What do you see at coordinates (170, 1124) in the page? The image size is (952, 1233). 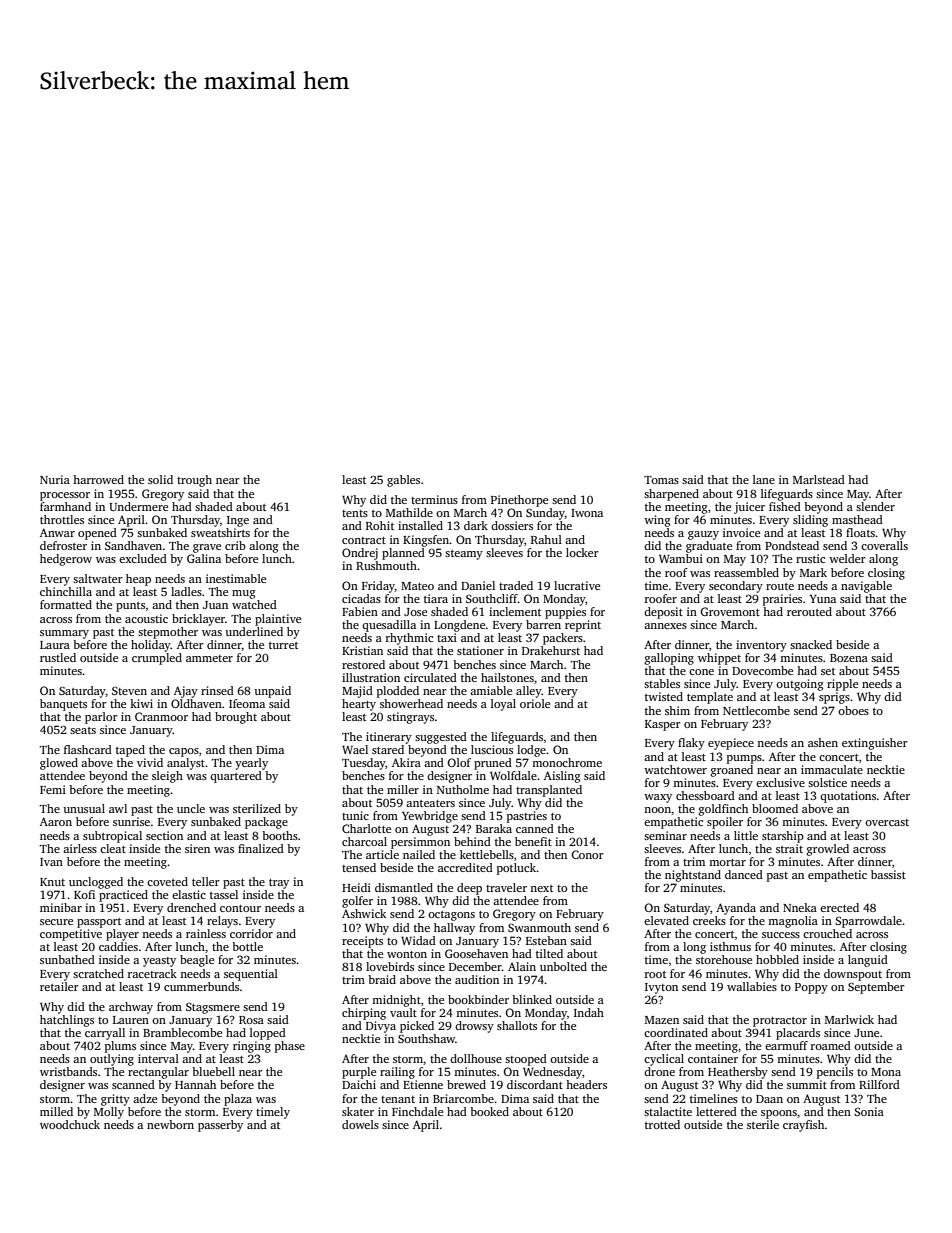 I see `newborn` at bounding box center [170, 1124].
